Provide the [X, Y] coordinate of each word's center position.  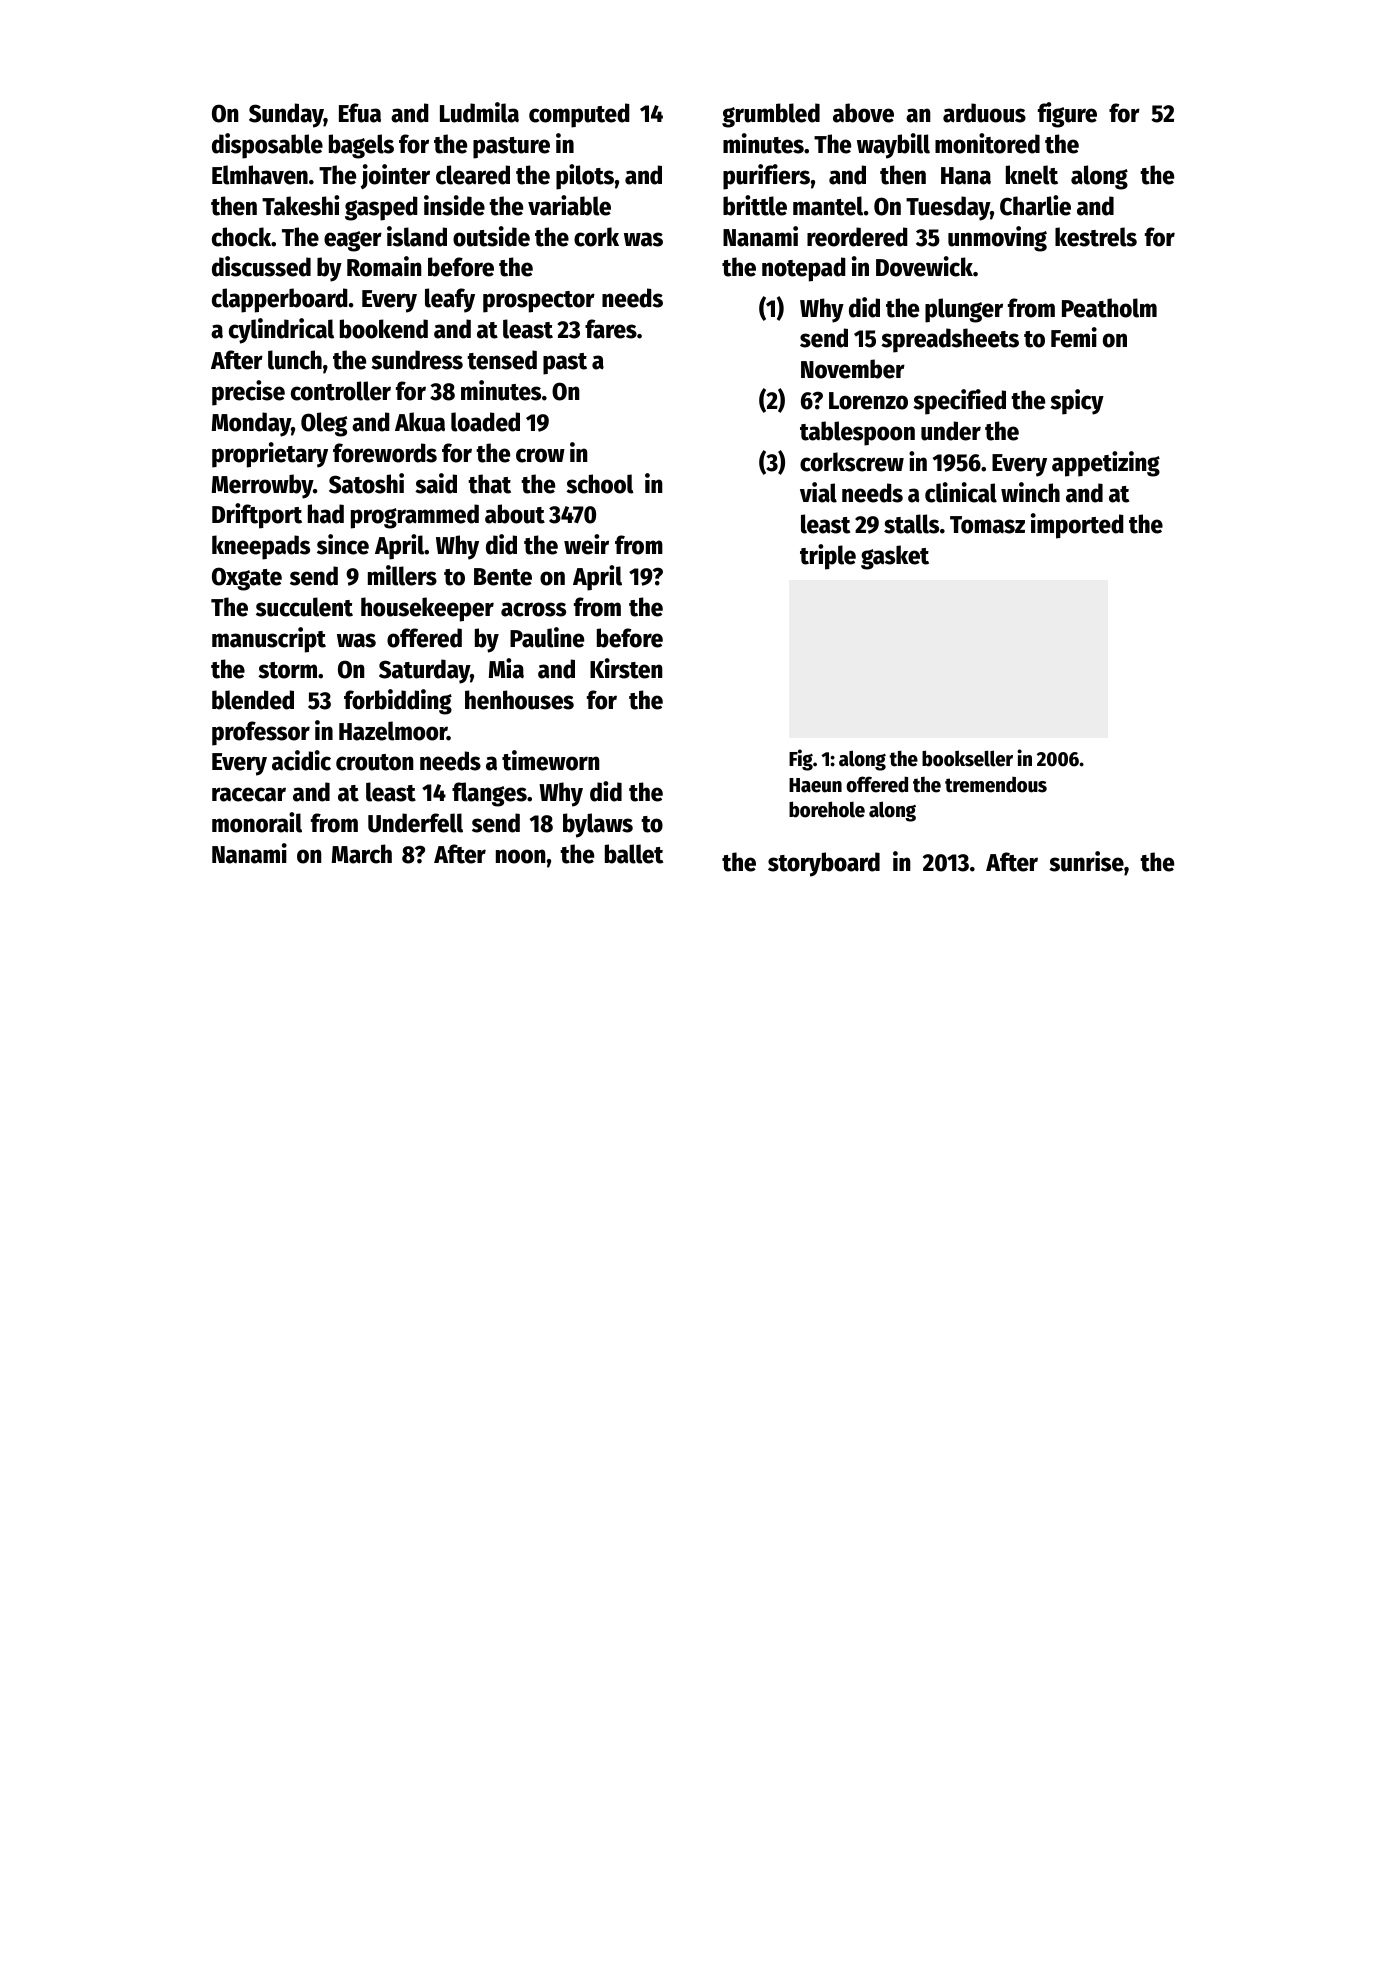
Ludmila [479, 112]
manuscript [269, 640]
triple [828, 557]
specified [959, 402]
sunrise [1086, 861]
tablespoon [857, 433]
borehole [827, 809]
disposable [267, 146]
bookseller [967, 758]
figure [1067, 115]
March [362, 854]
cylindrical [281, 331]
